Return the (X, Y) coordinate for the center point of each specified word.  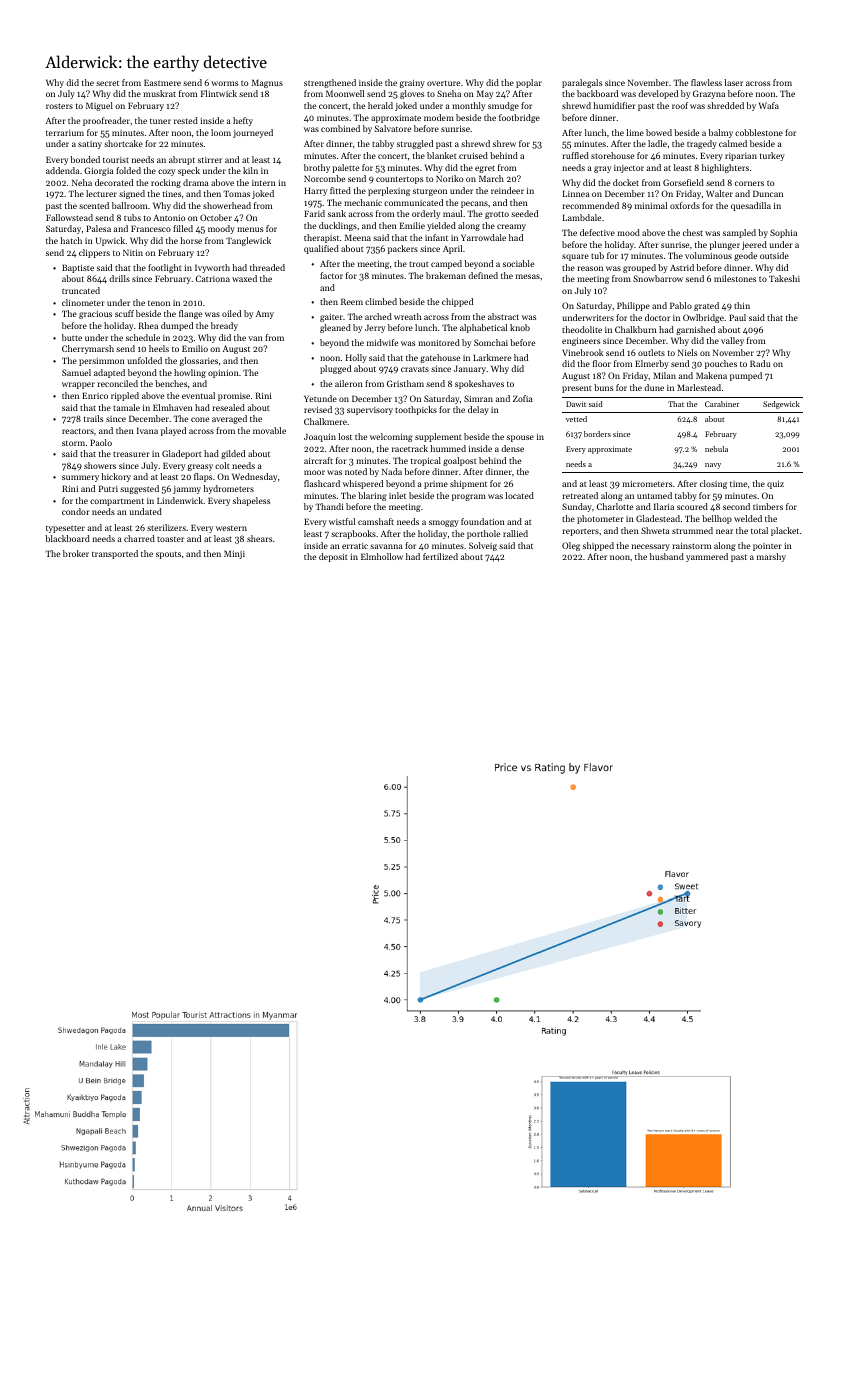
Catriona (213, 278)
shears (259, 538)
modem (439, 117)
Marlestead (699, 387)
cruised (473, 155)
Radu (760, 363)
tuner (160, 121)
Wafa (769, 105)
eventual (198, 395)
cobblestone (759, 132)
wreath (407, 316)
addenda (63, 170)
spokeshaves (479, 384)
